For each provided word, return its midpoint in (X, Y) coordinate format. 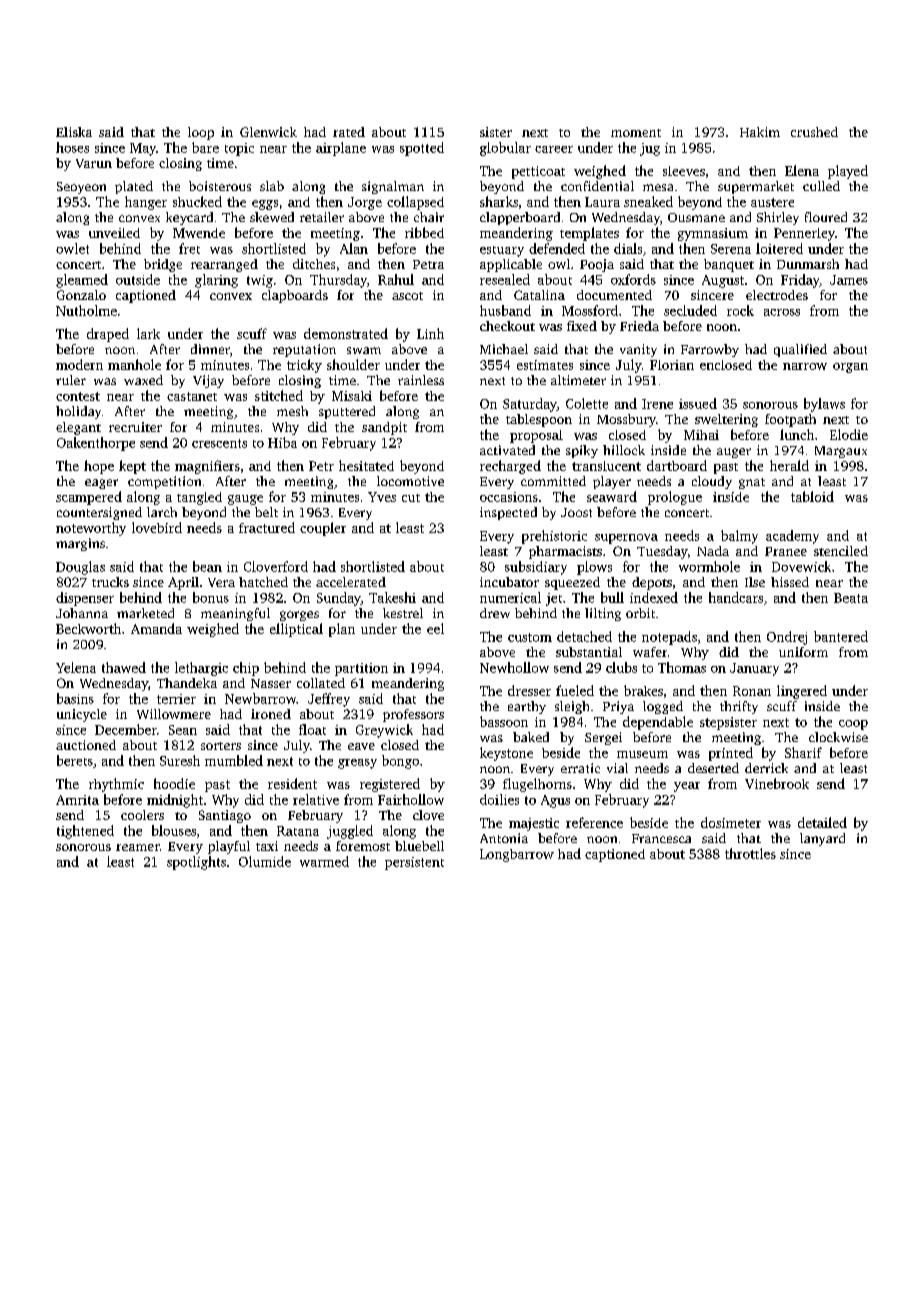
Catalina (539, 295)
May (143, 149)
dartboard (677, 465)
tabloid (812, 496)
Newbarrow (260, 698)
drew (495, 613)
